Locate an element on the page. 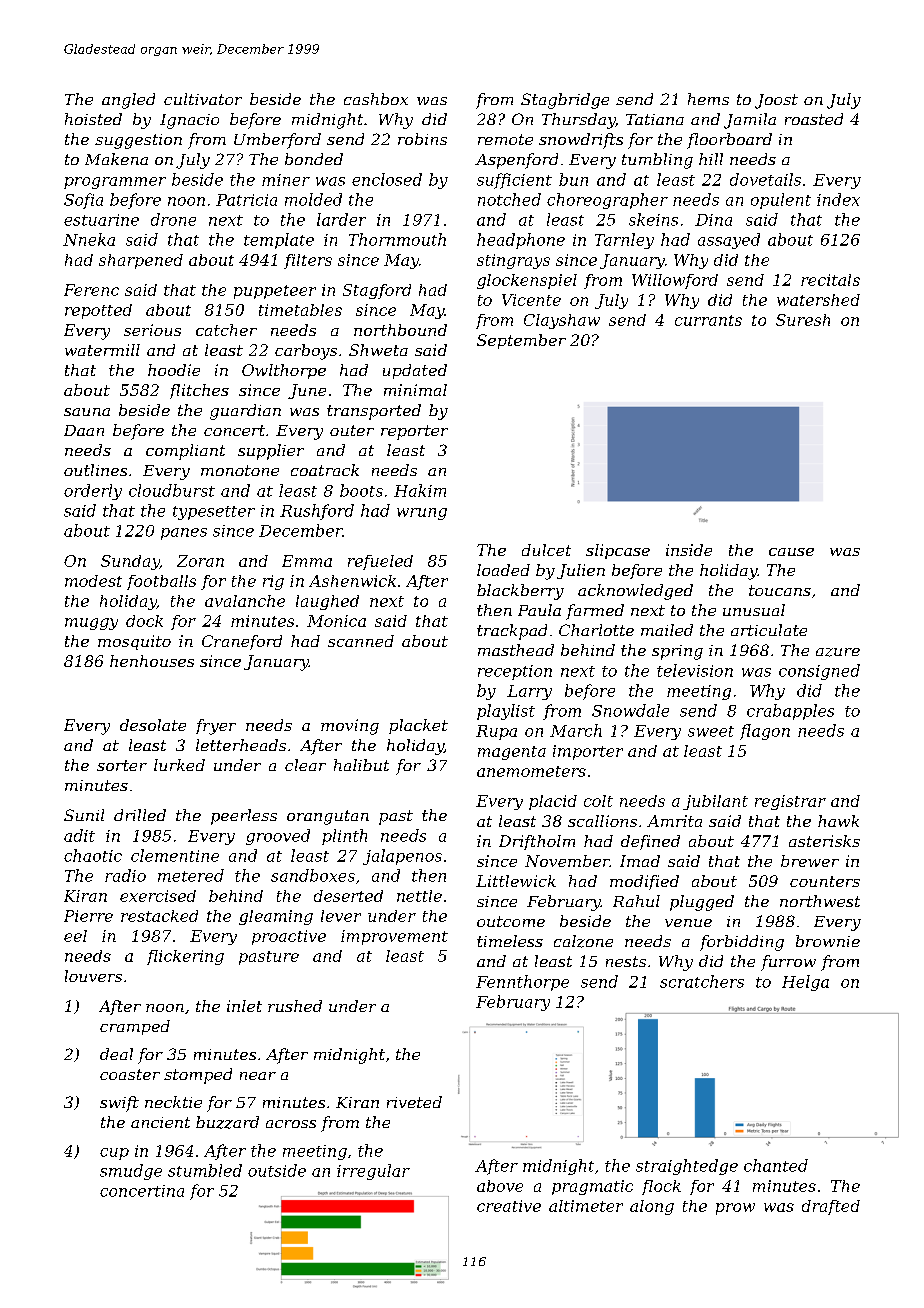 The image size is (924, 1308). cause is located at coordinates (791, 552).
